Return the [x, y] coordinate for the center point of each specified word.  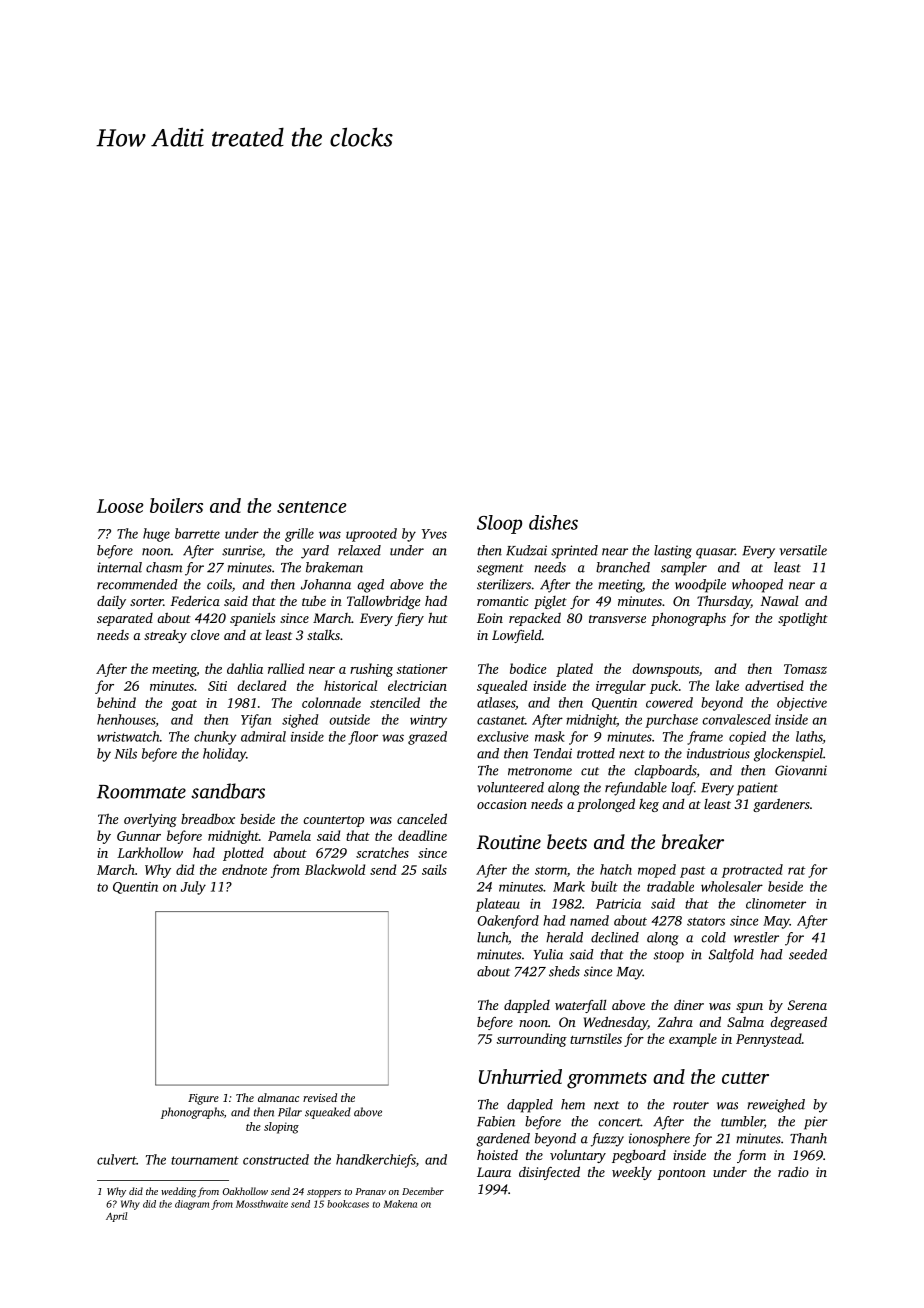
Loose [120, 506]
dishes [553, 522]
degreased [798, 1023]
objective [802, 704]
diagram [192, 1205]
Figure [203, 1099]
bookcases [348, 1204]
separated [125, 619]
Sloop [499, 524]
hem [573, 1104]
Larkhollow [150, 852]
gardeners [781, 805]
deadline [422, 835]
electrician [417, 685]
